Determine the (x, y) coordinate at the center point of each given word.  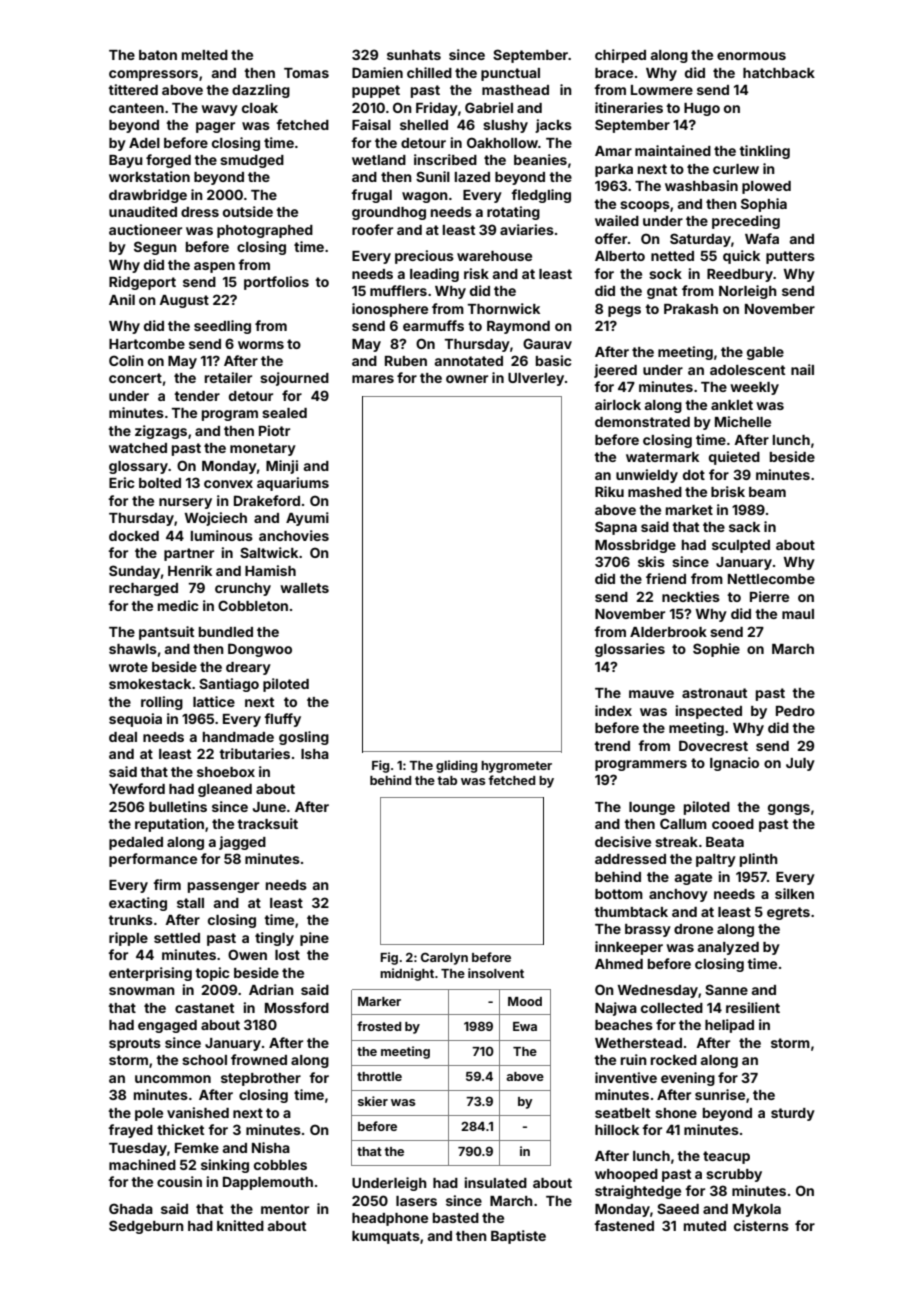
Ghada (131, 1208)
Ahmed (619, 964)
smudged (252, 161)
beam (767, 492)
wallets (304, 588)
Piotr (274, 430)
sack (744, 527)
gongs (789, 809)
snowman (142, 991)
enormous (751, 56)
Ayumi (307, 519)
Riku (609, 491)
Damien (377, 72)
